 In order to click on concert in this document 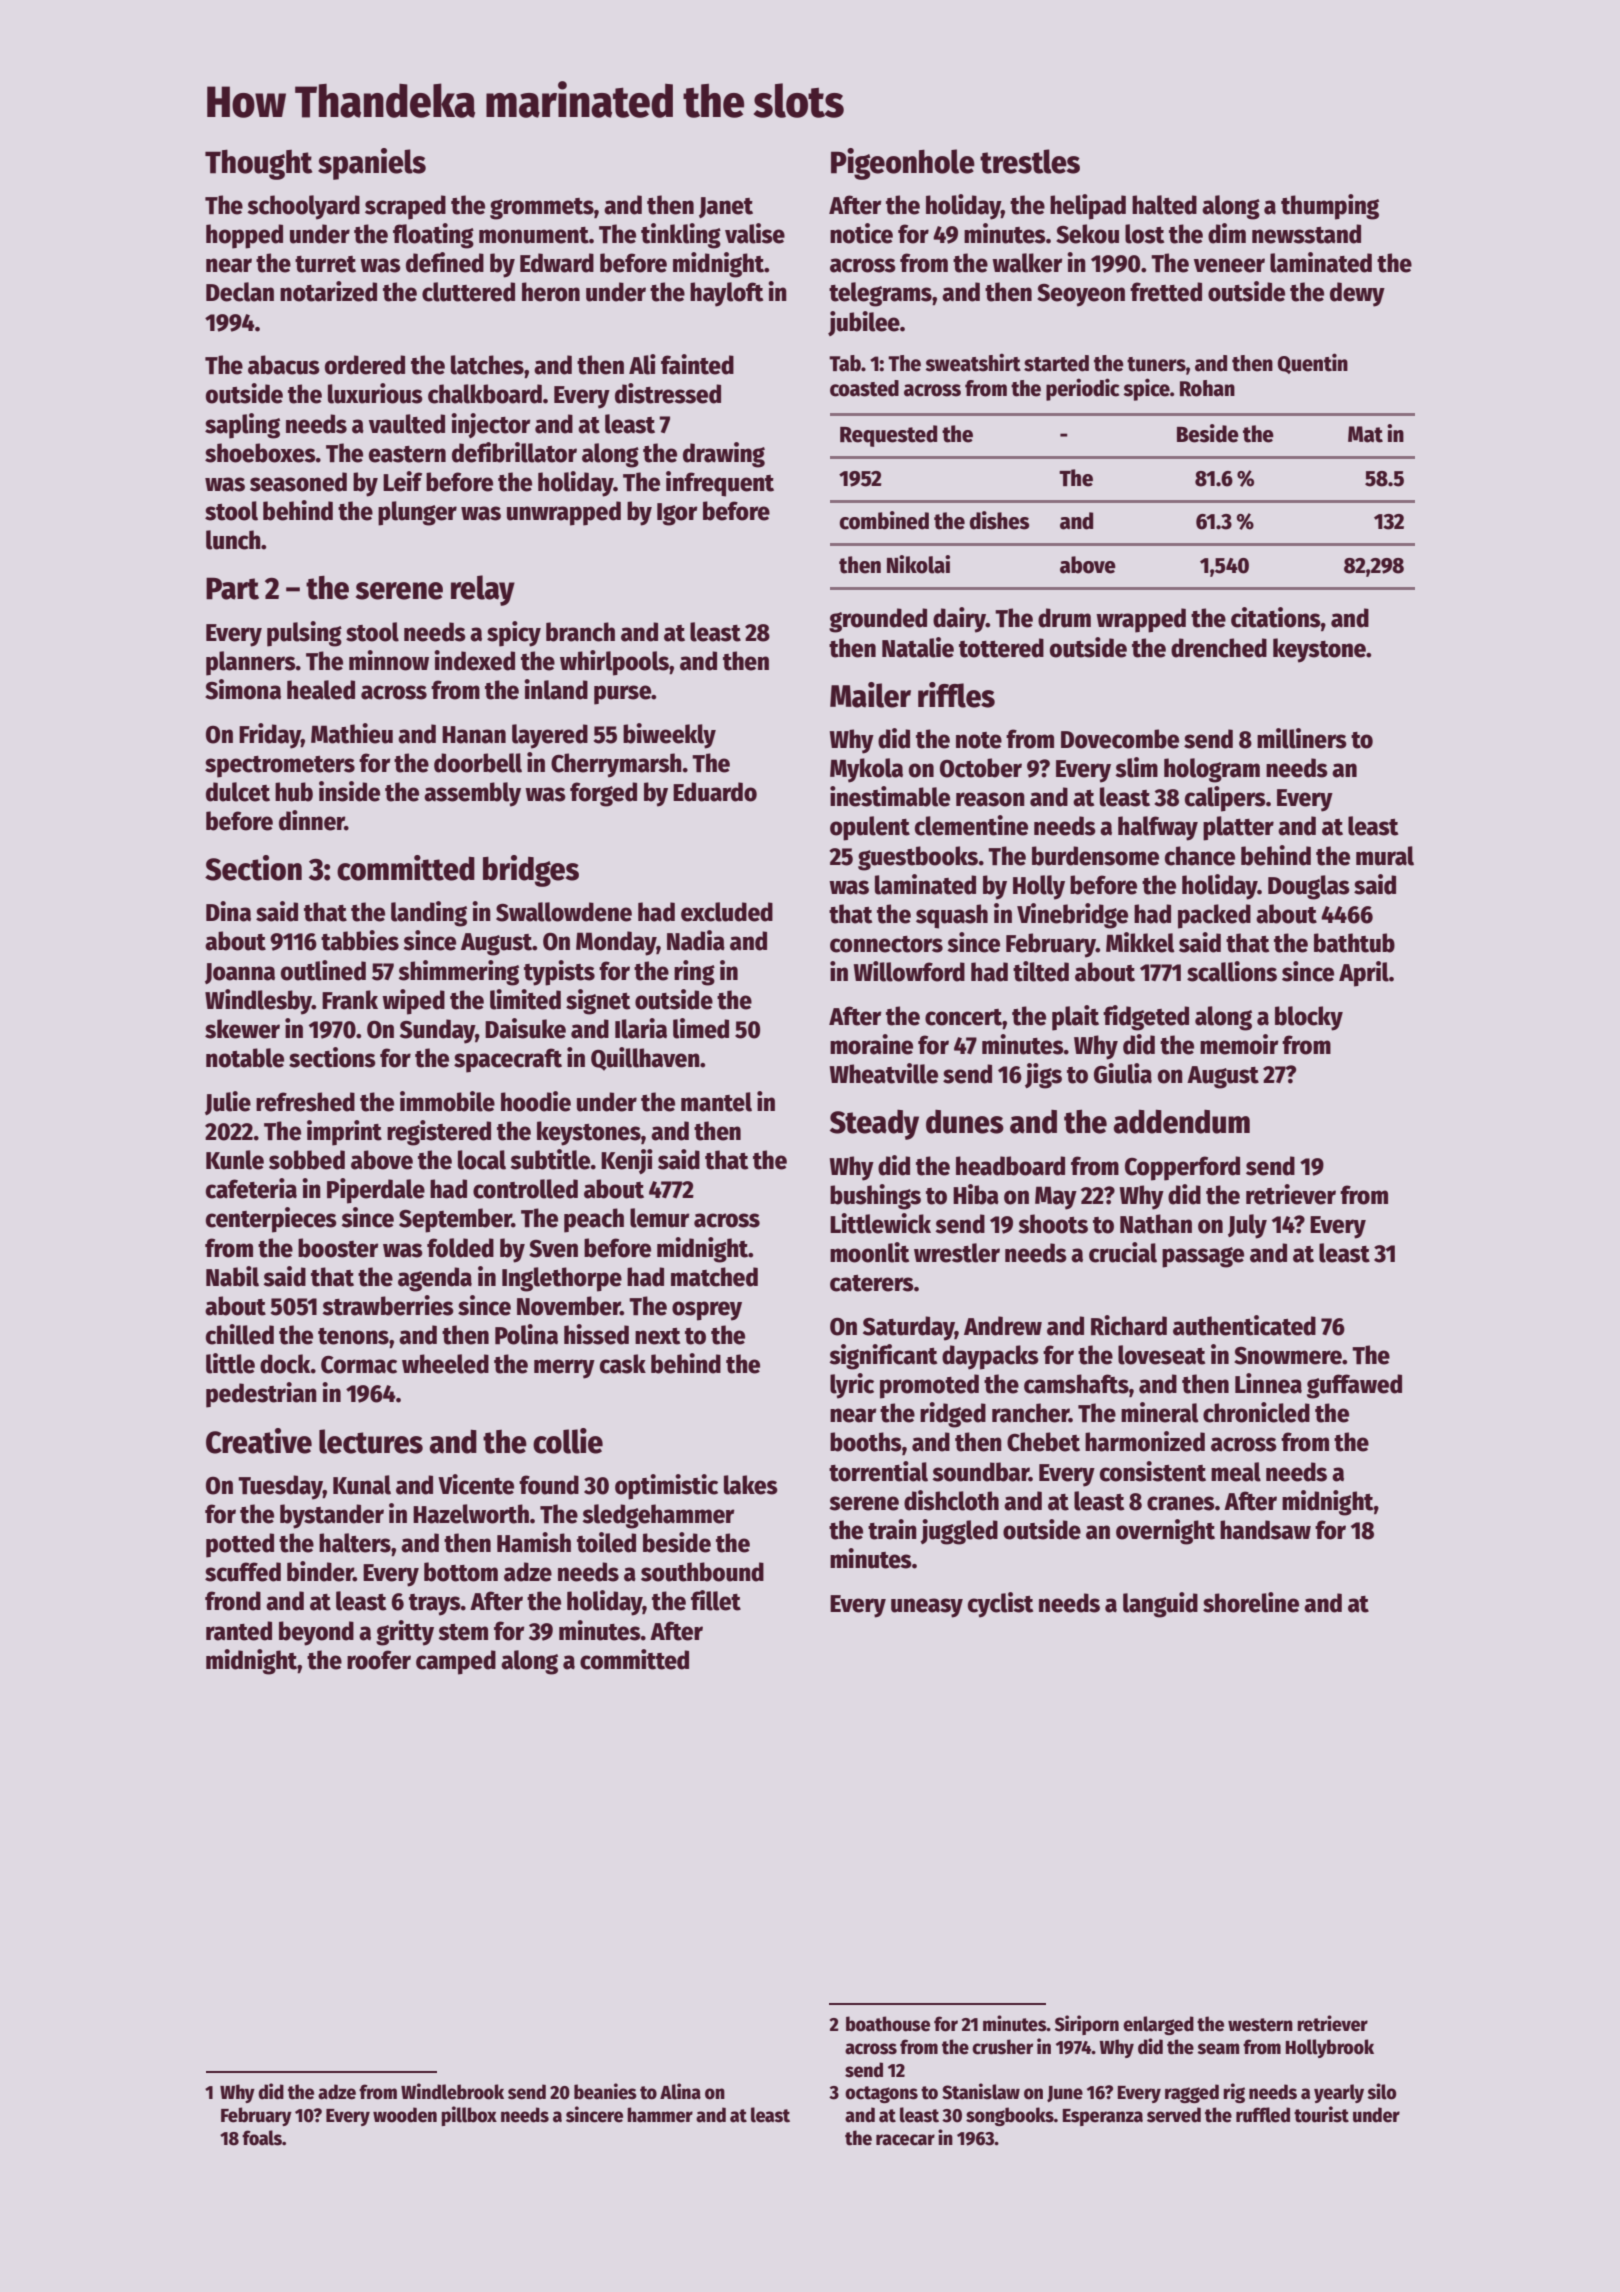, I will do `click(963, 1017)`.
